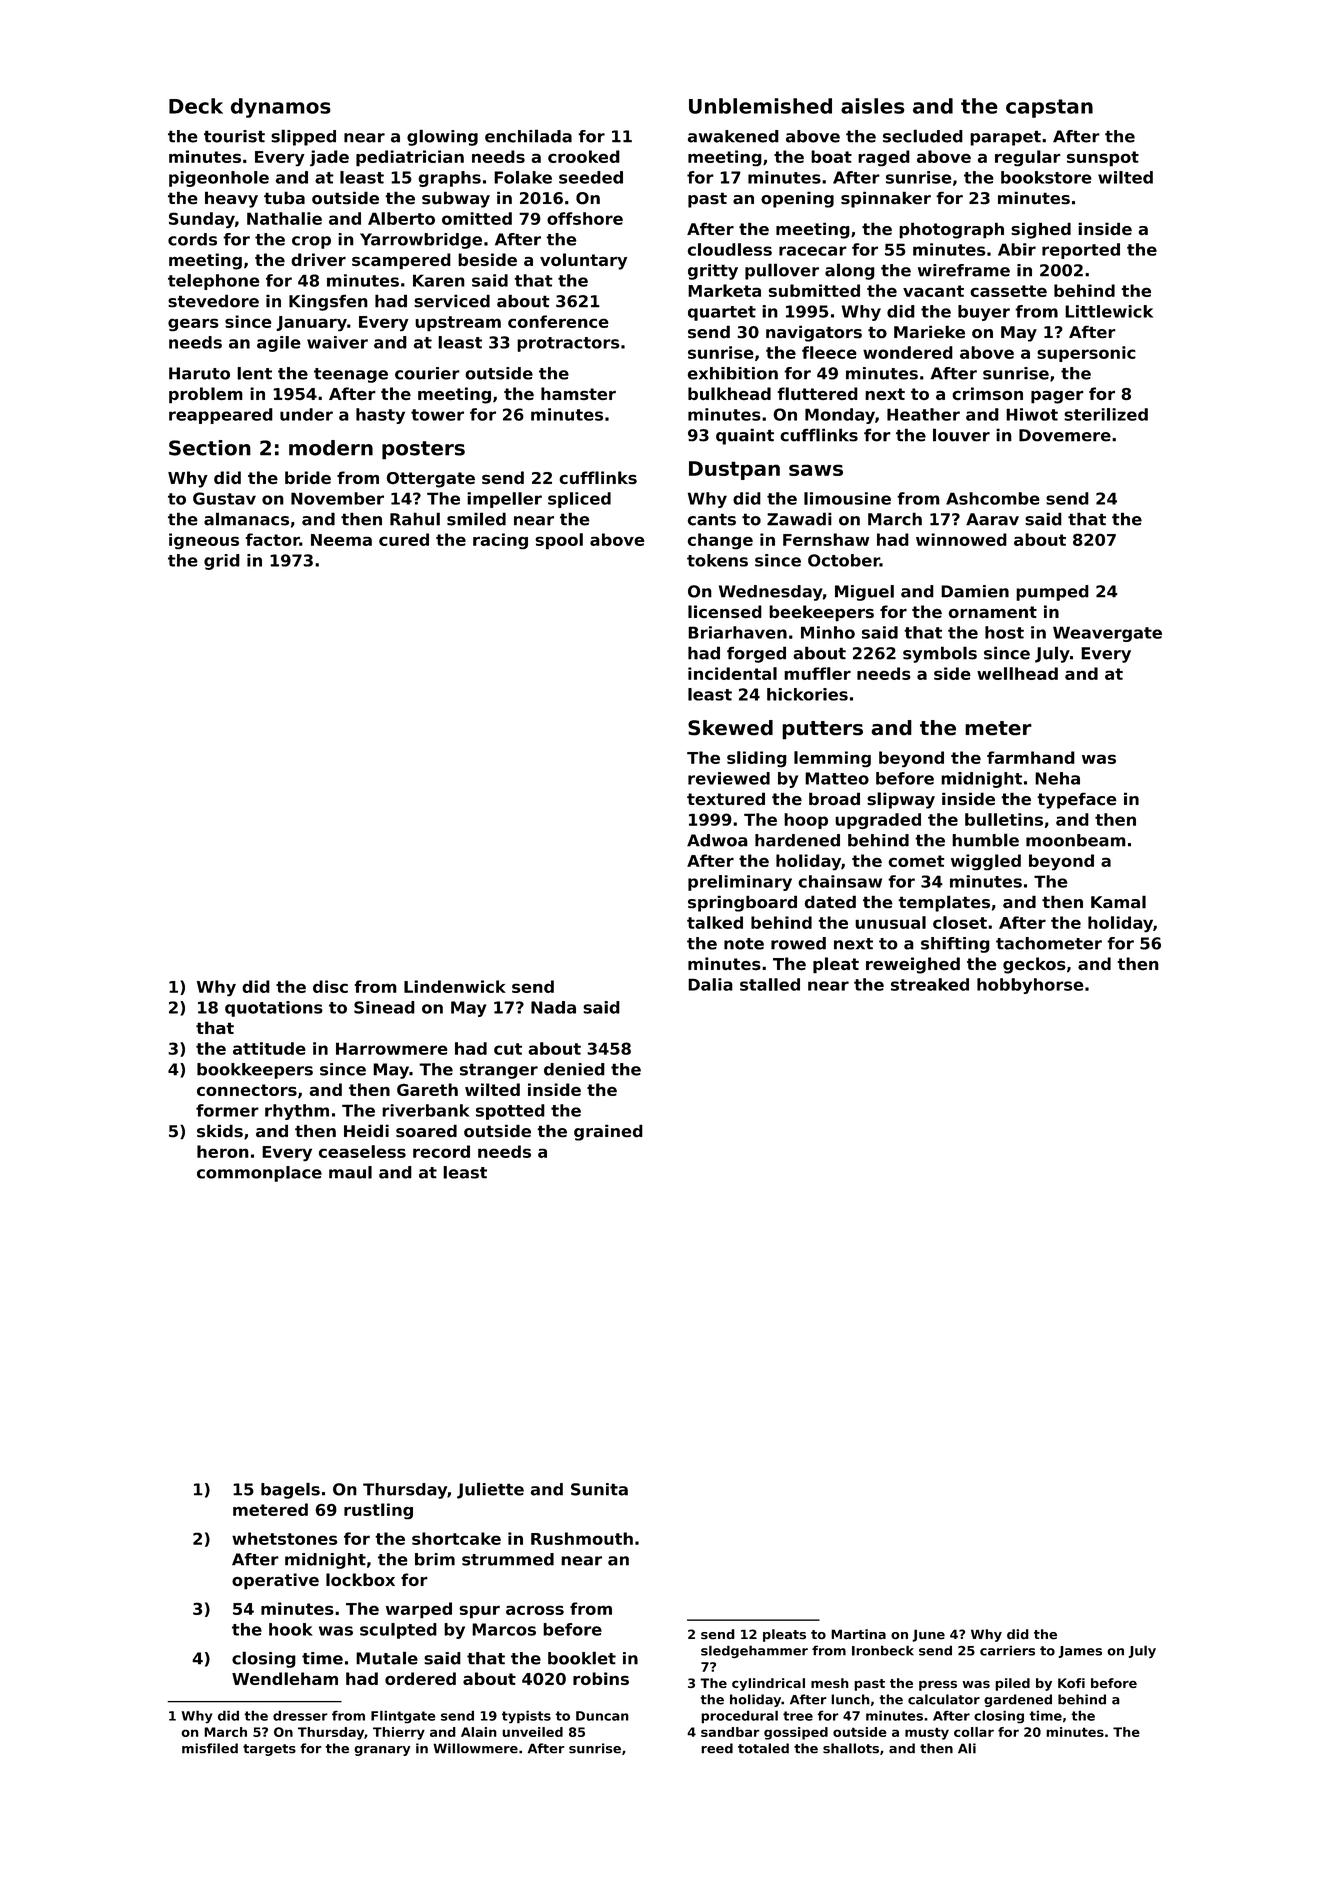 The width and height of the screenshot is (1333, 1885). I want to click on grained, so click(608, 1132).
